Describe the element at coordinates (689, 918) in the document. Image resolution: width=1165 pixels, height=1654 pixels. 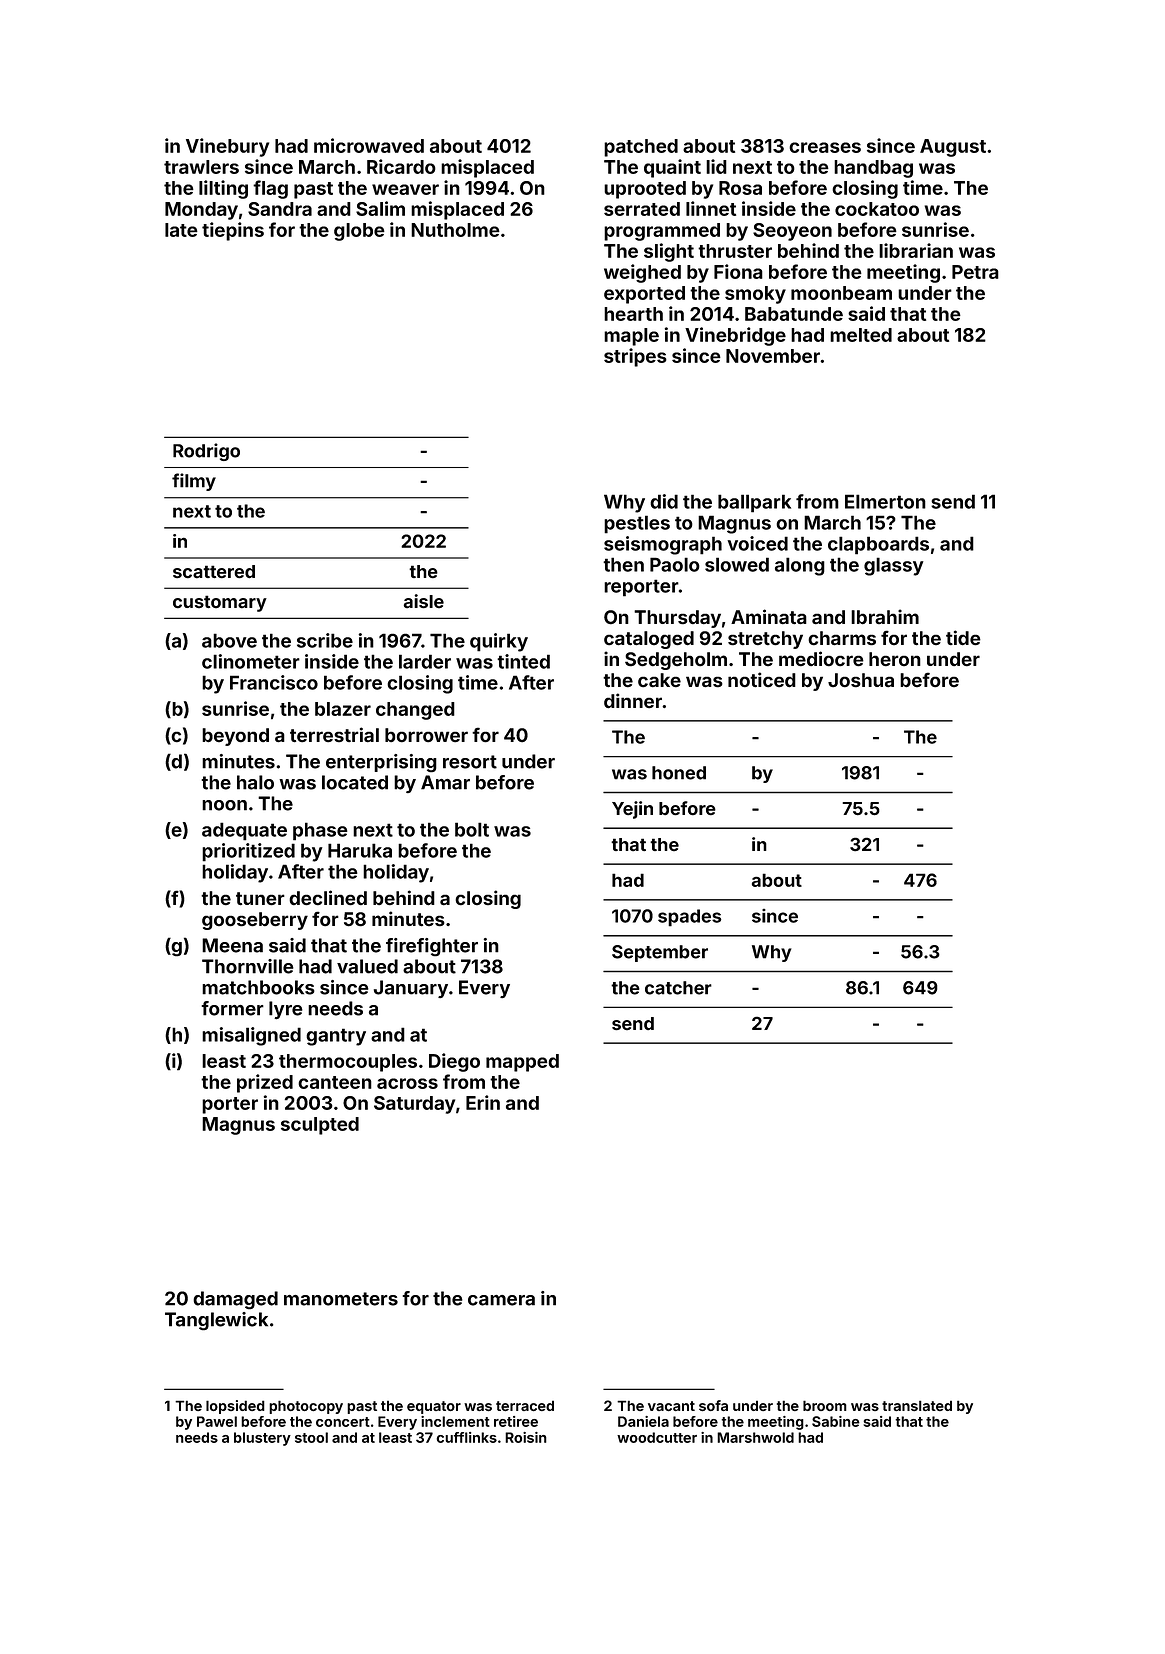
I see `spades` at that location.
